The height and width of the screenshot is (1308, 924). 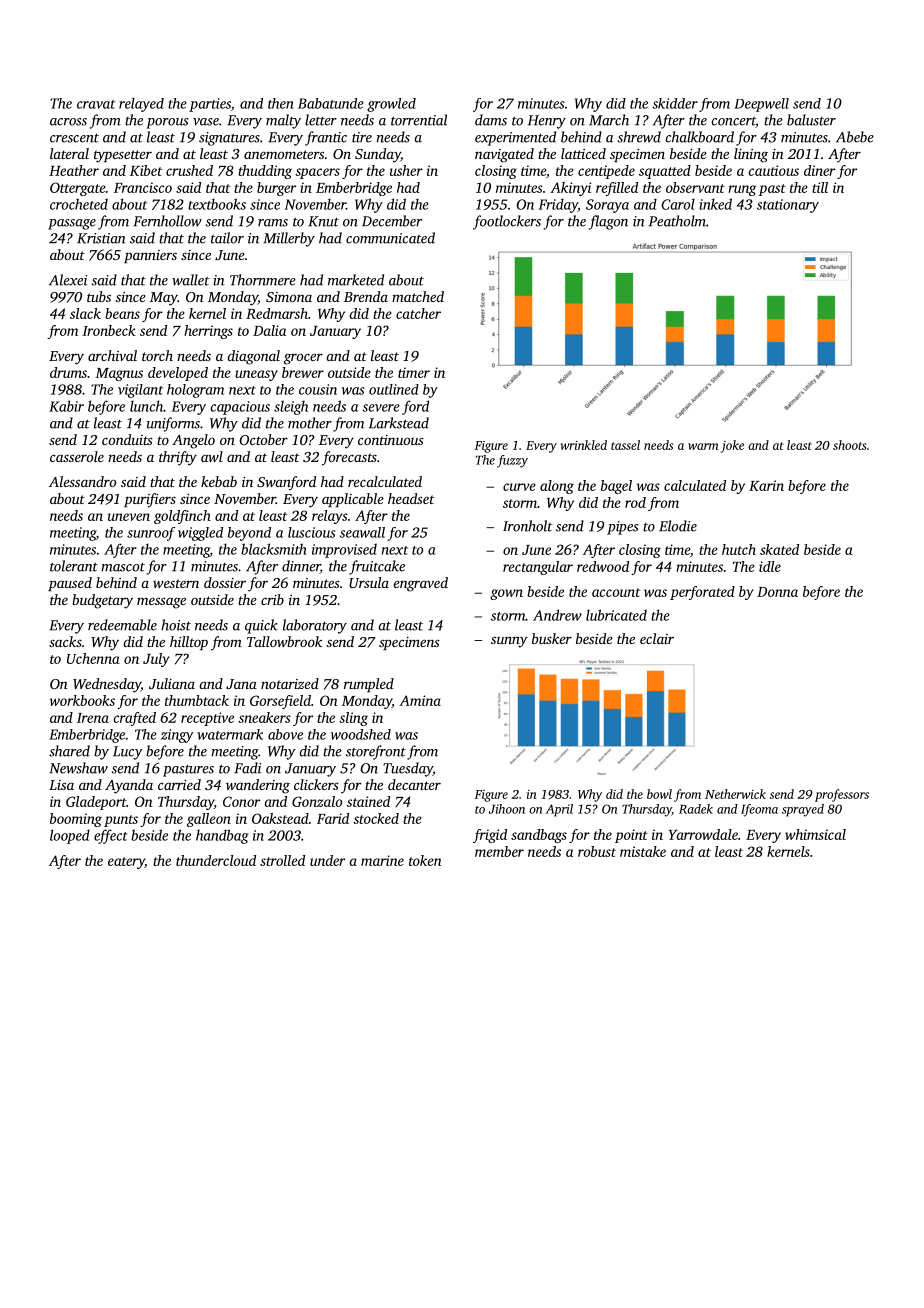 What do you see at coordinates (850, 445) in the screenshot?
I see `shoots` at bounding box center [850, 445].
